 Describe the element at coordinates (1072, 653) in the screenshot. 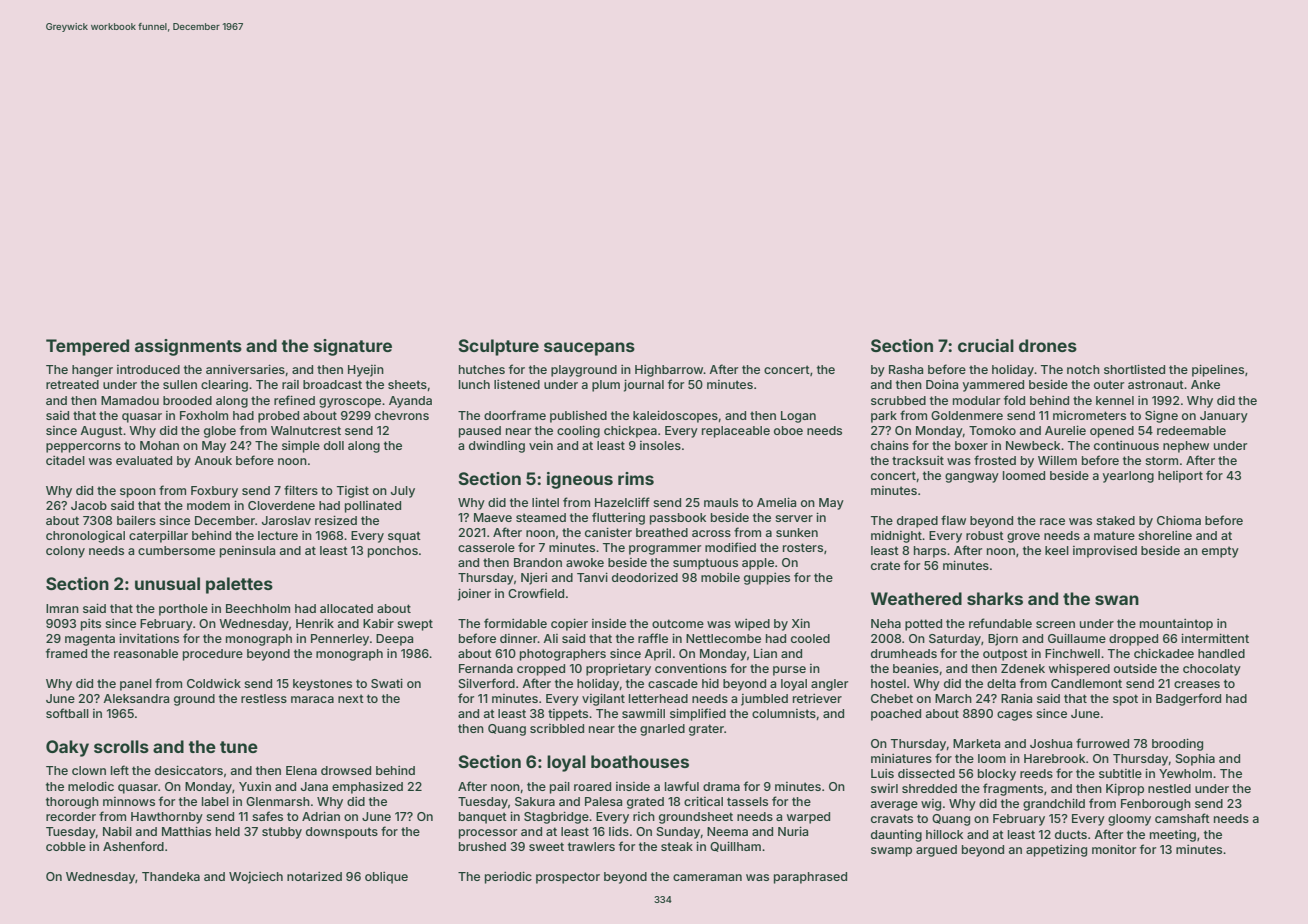

I see `Finchwell` at that location.
